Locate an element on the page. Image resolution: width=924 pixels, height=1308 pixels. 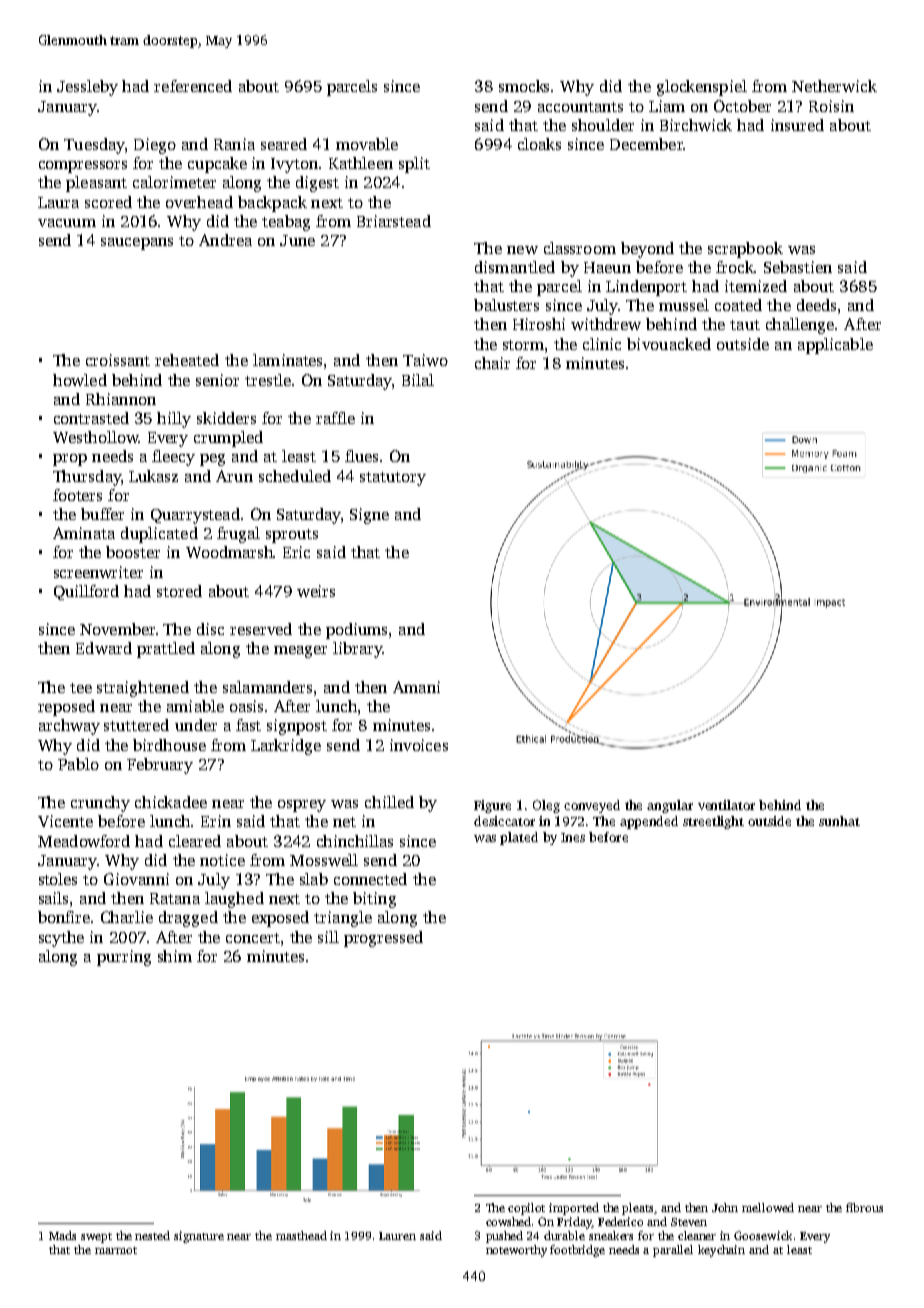
referenced is located at coordinates (193, 86).
